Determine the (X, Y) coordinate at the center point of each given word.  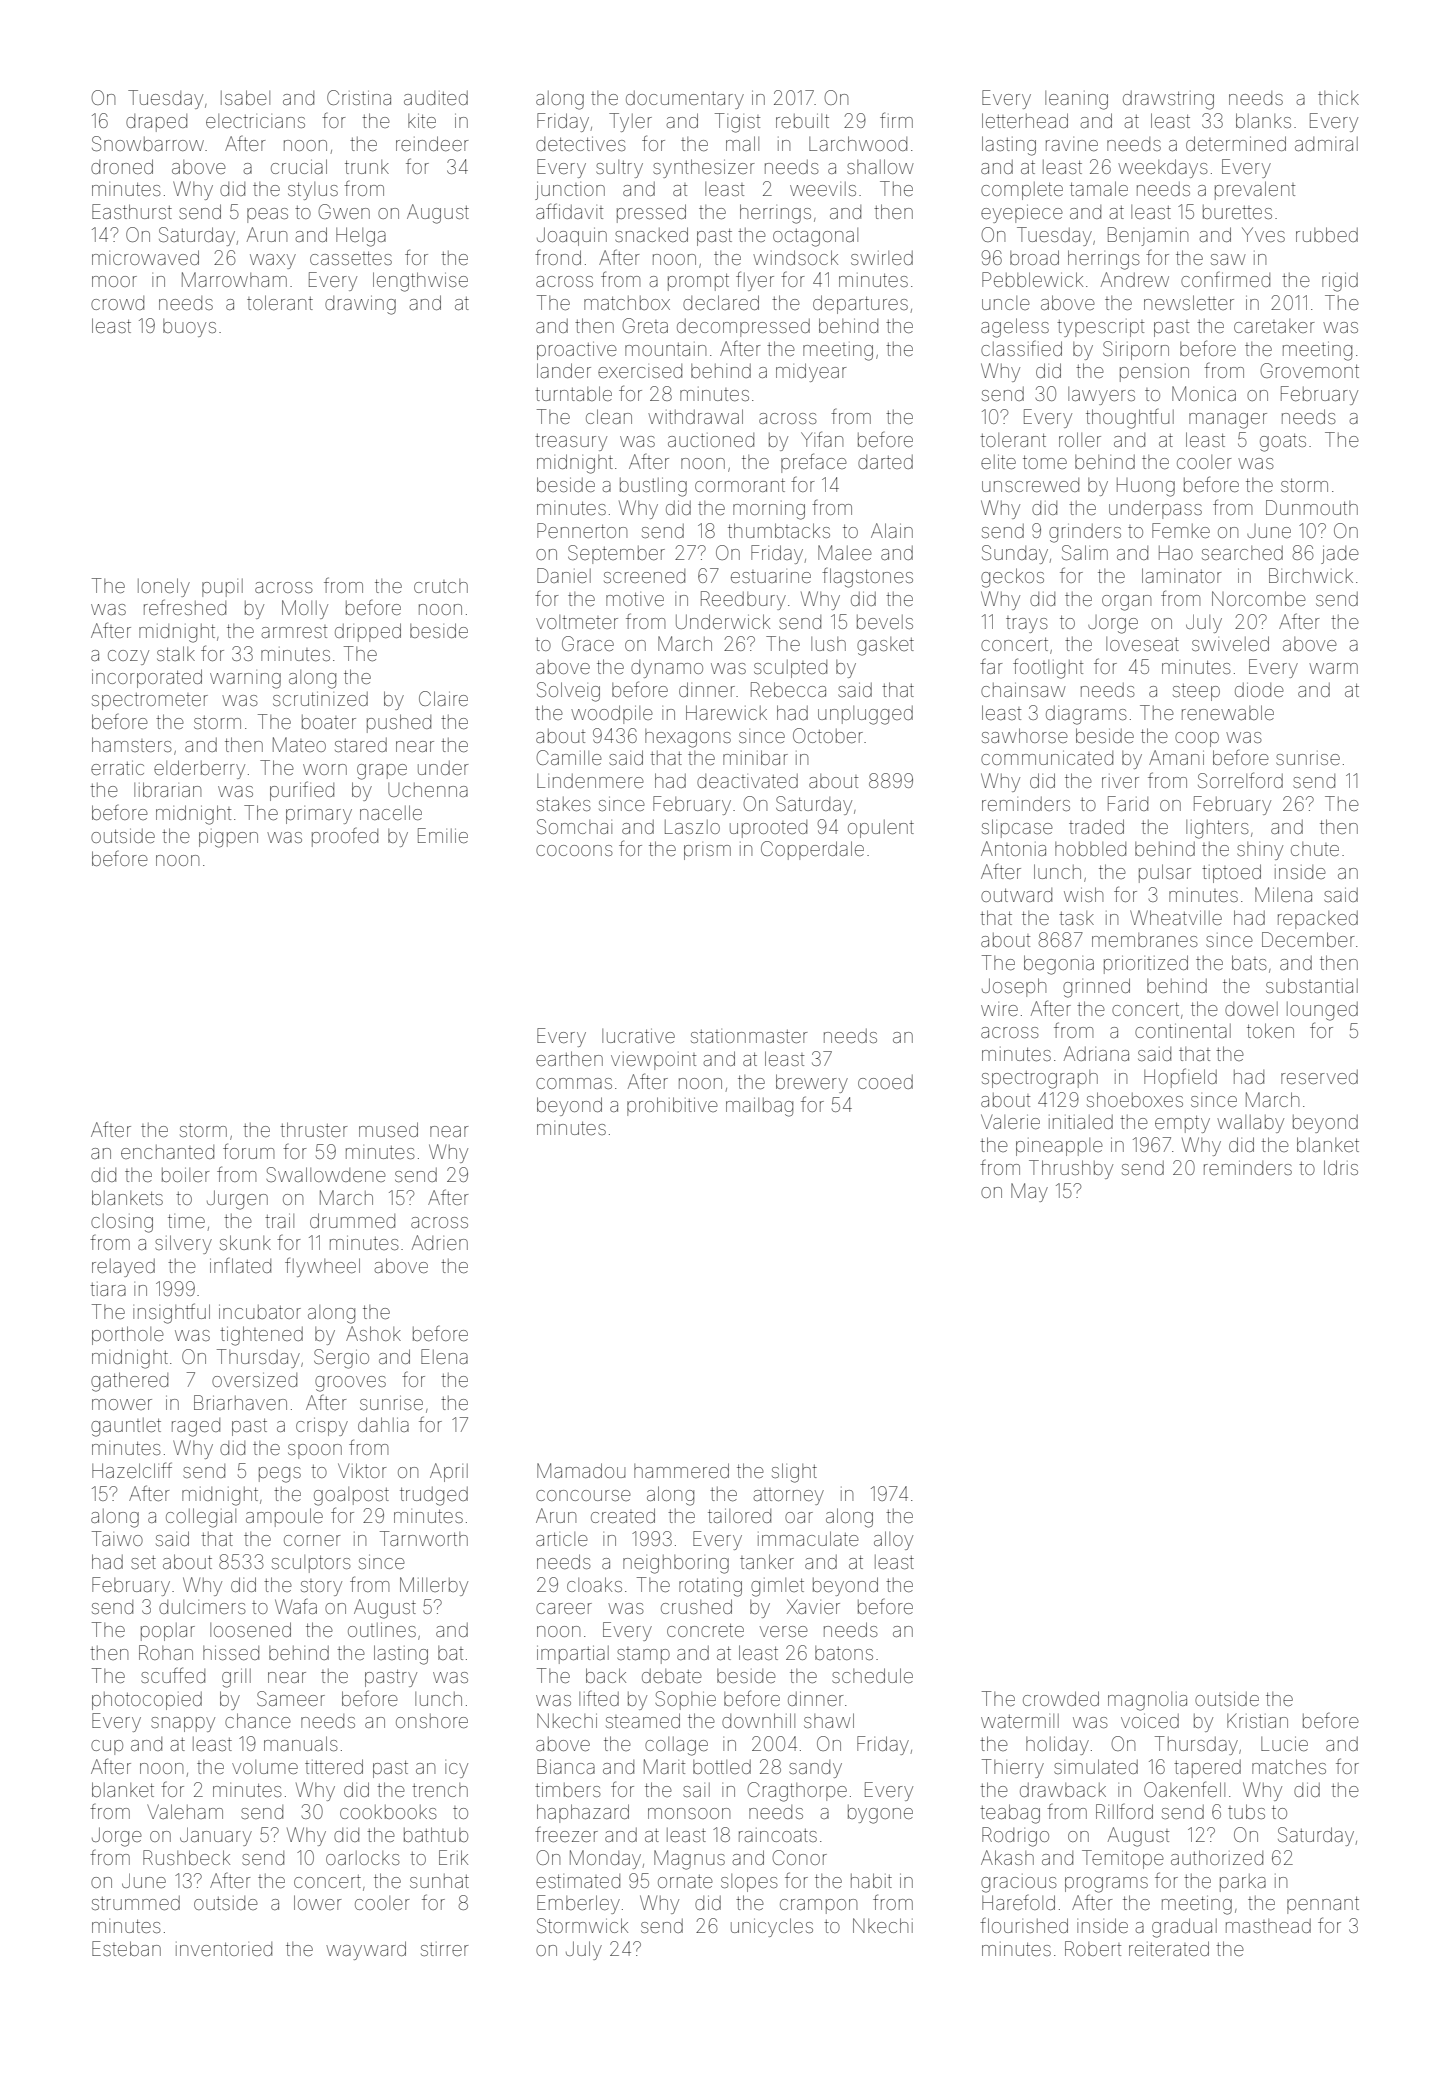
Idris (1341, 1167)
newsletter (1189, 302)
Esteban (126, 1948)
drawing (360, 305)
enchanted (167, 1152)
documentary (685, 100)
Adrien (440, 1242)
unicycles (772, 1927)
